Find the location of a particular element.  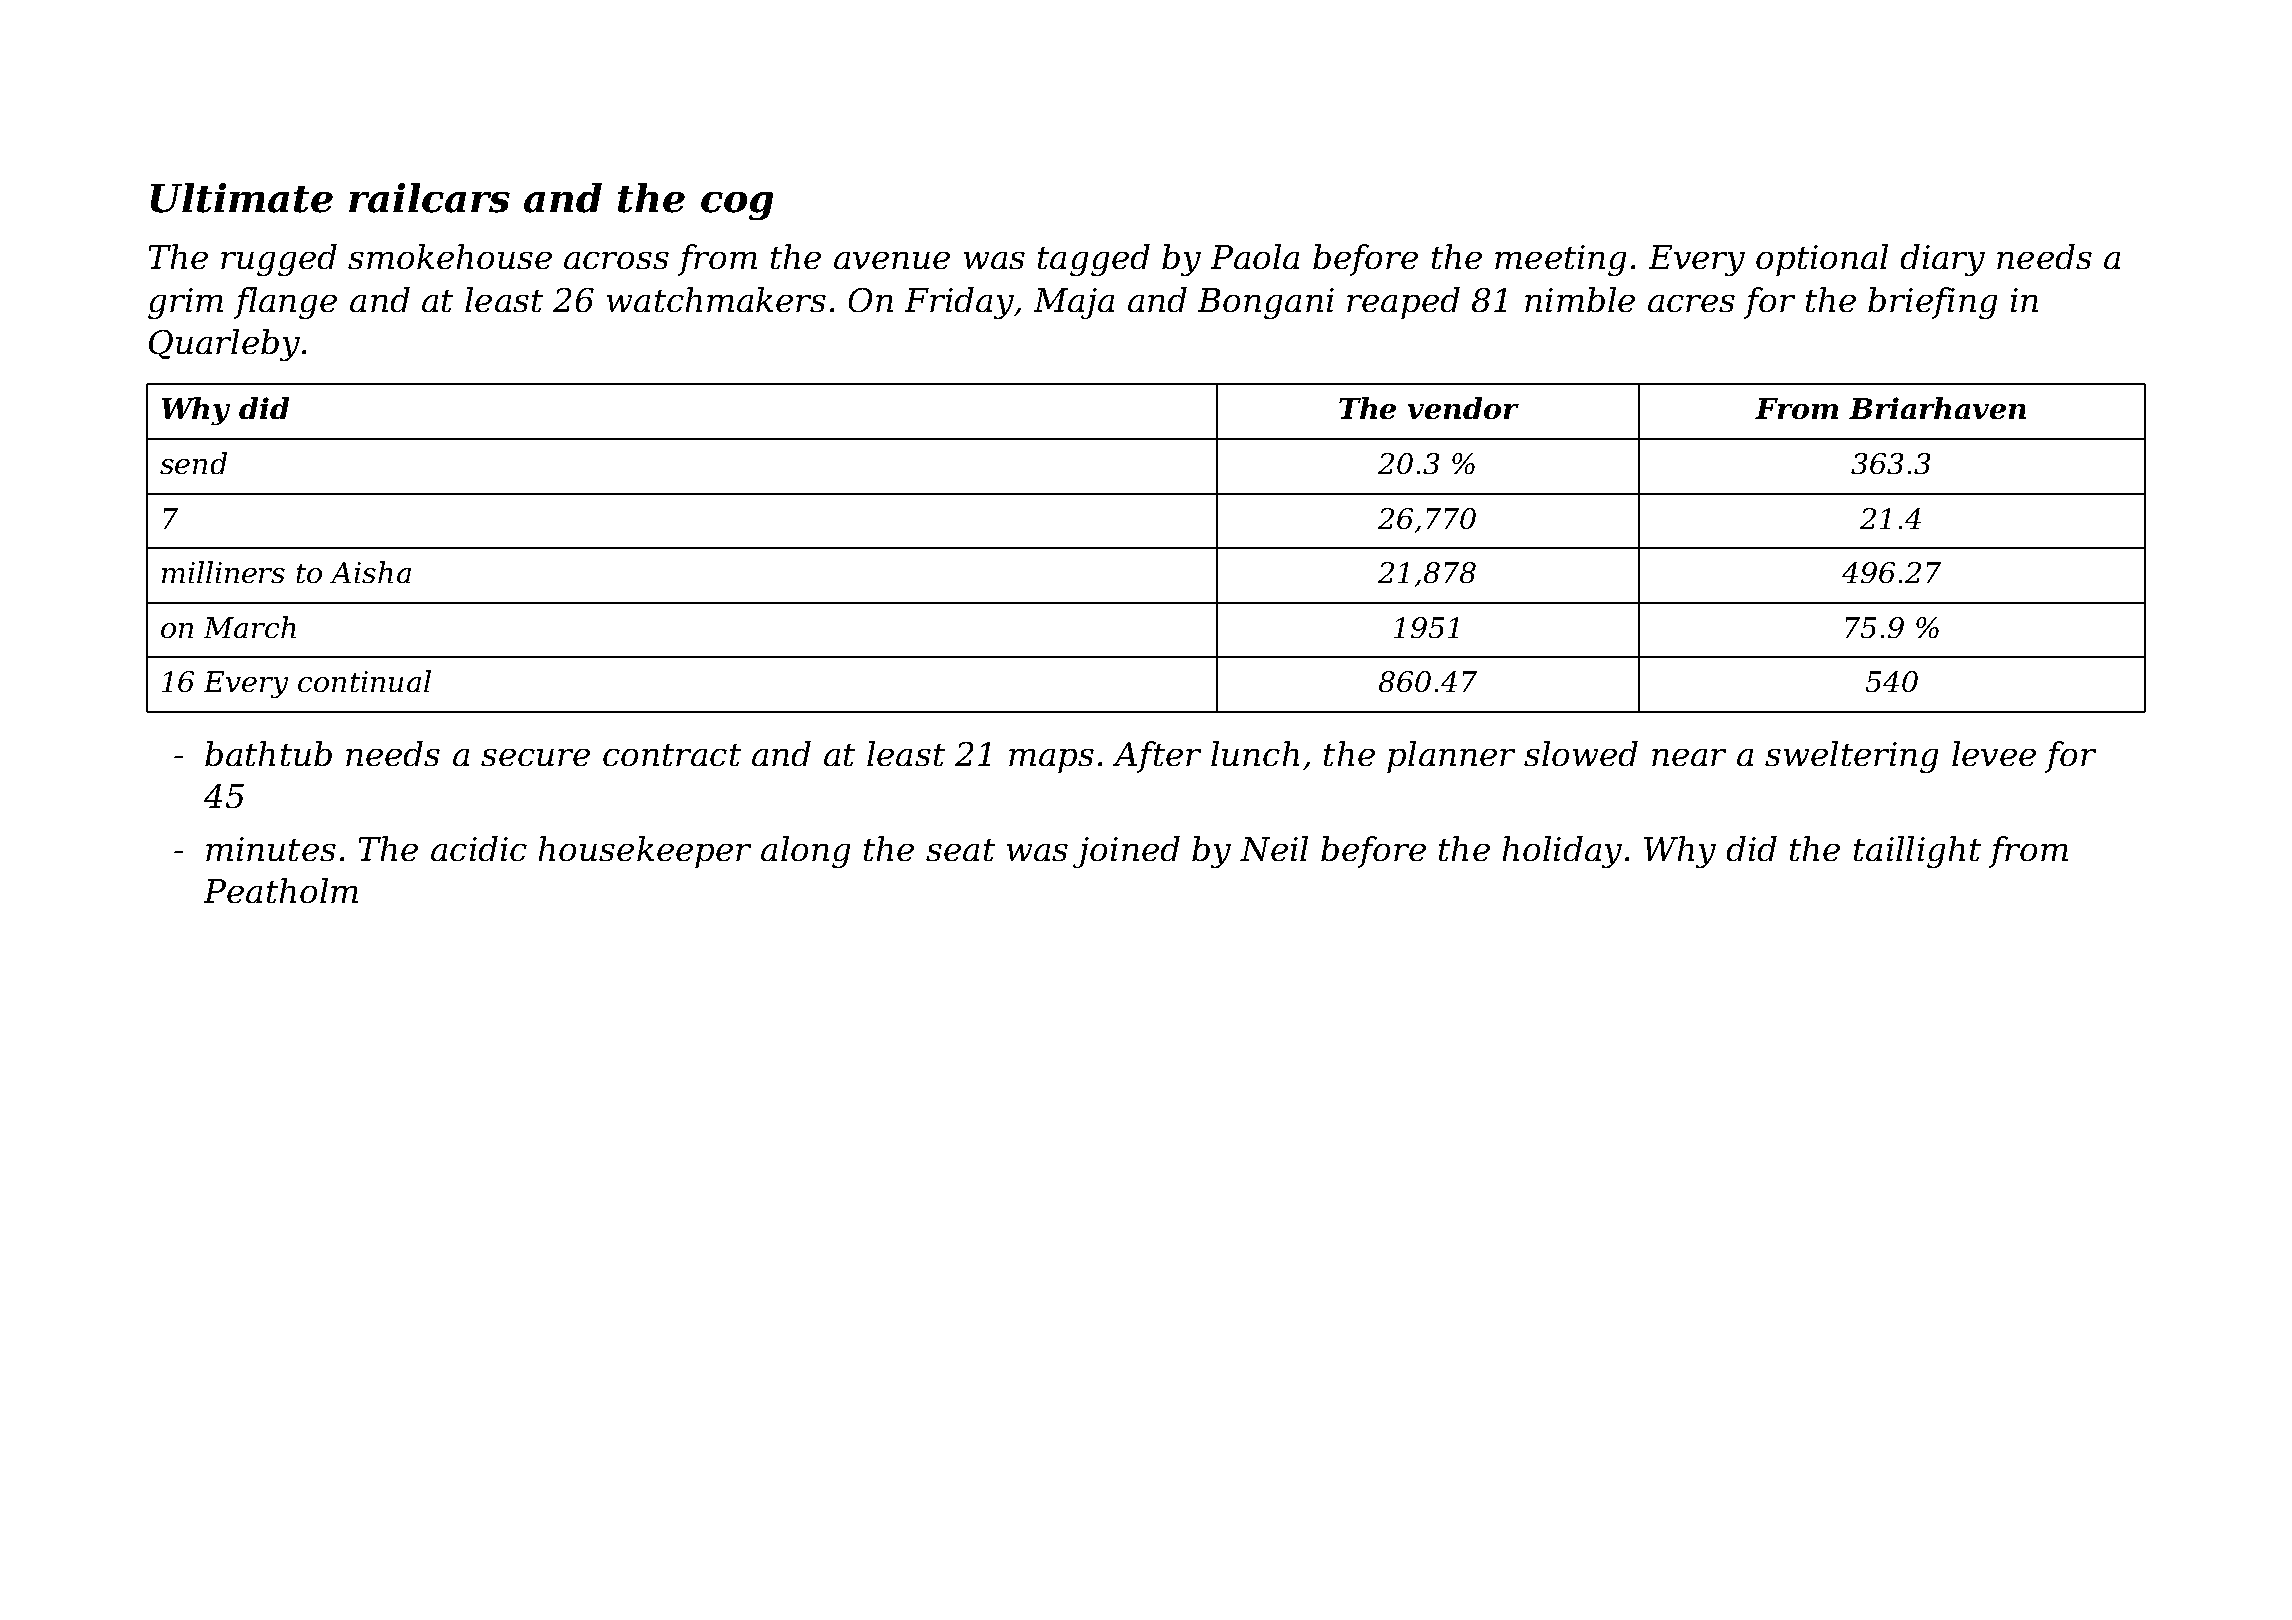

send is located at coordinates (193, 463).
